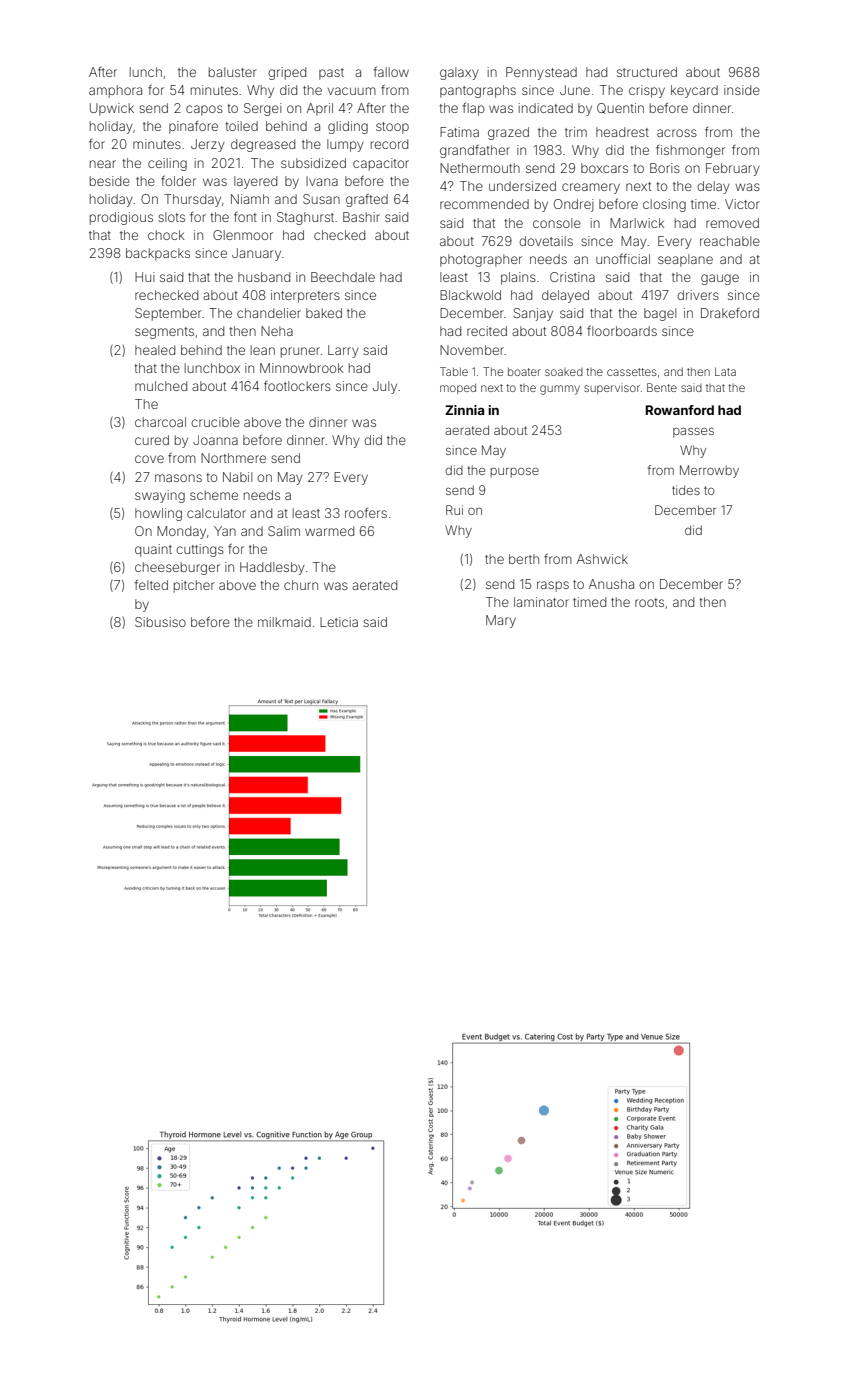 The width and height of the image is (849, 1400). Describe the element at coordinates (237, 477) in the image. I see `Nabil` at that location.
